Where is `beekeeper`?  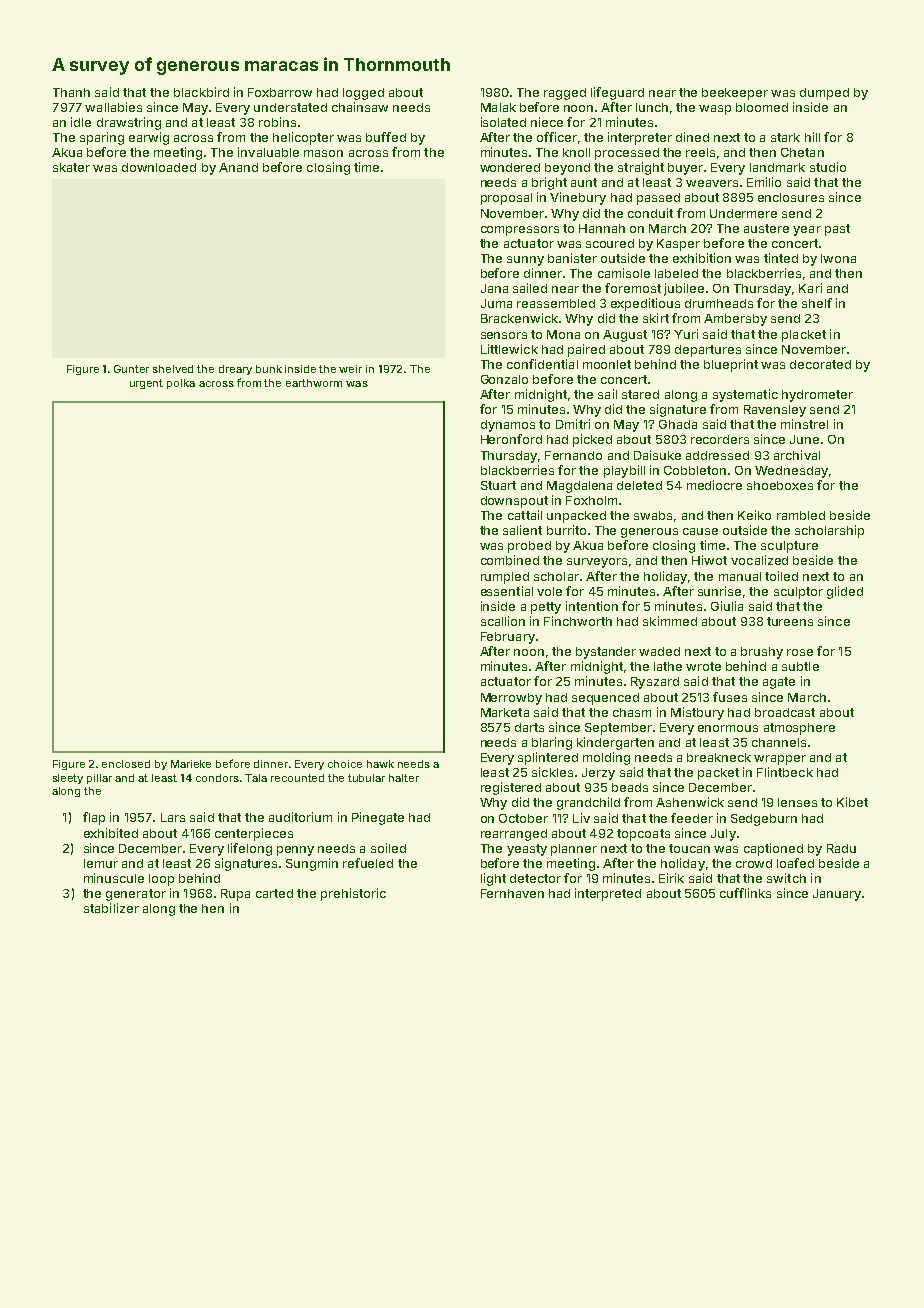 beekeeper is located at coordinates (735, 94).
